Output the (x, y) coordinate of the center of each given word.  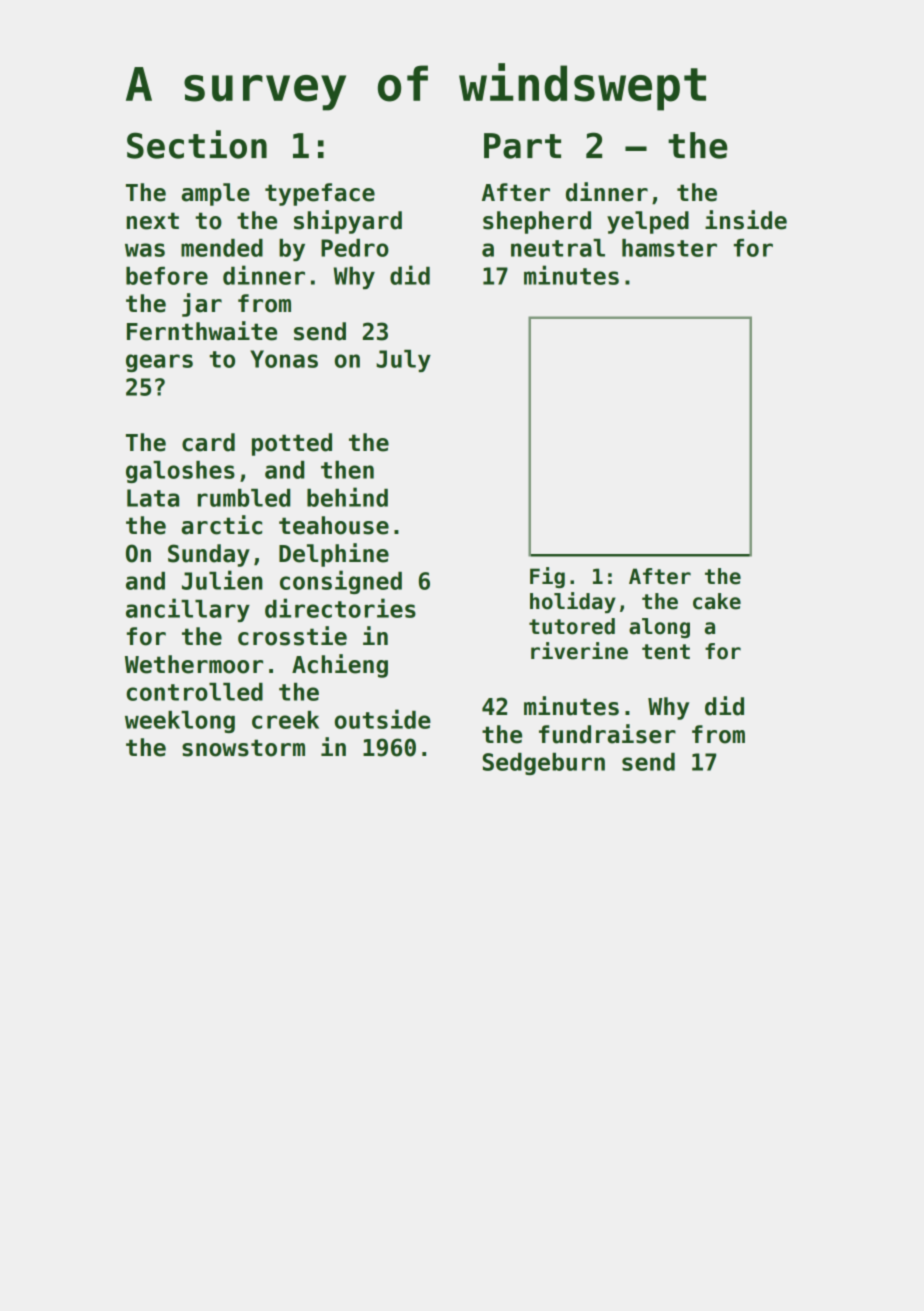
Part (522, 146)
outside (383, 719)
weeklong (180, 722)
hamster (669, 248)
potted (292, 444)
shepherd (537, 222)
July (403, 361)
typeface (320, 194)
